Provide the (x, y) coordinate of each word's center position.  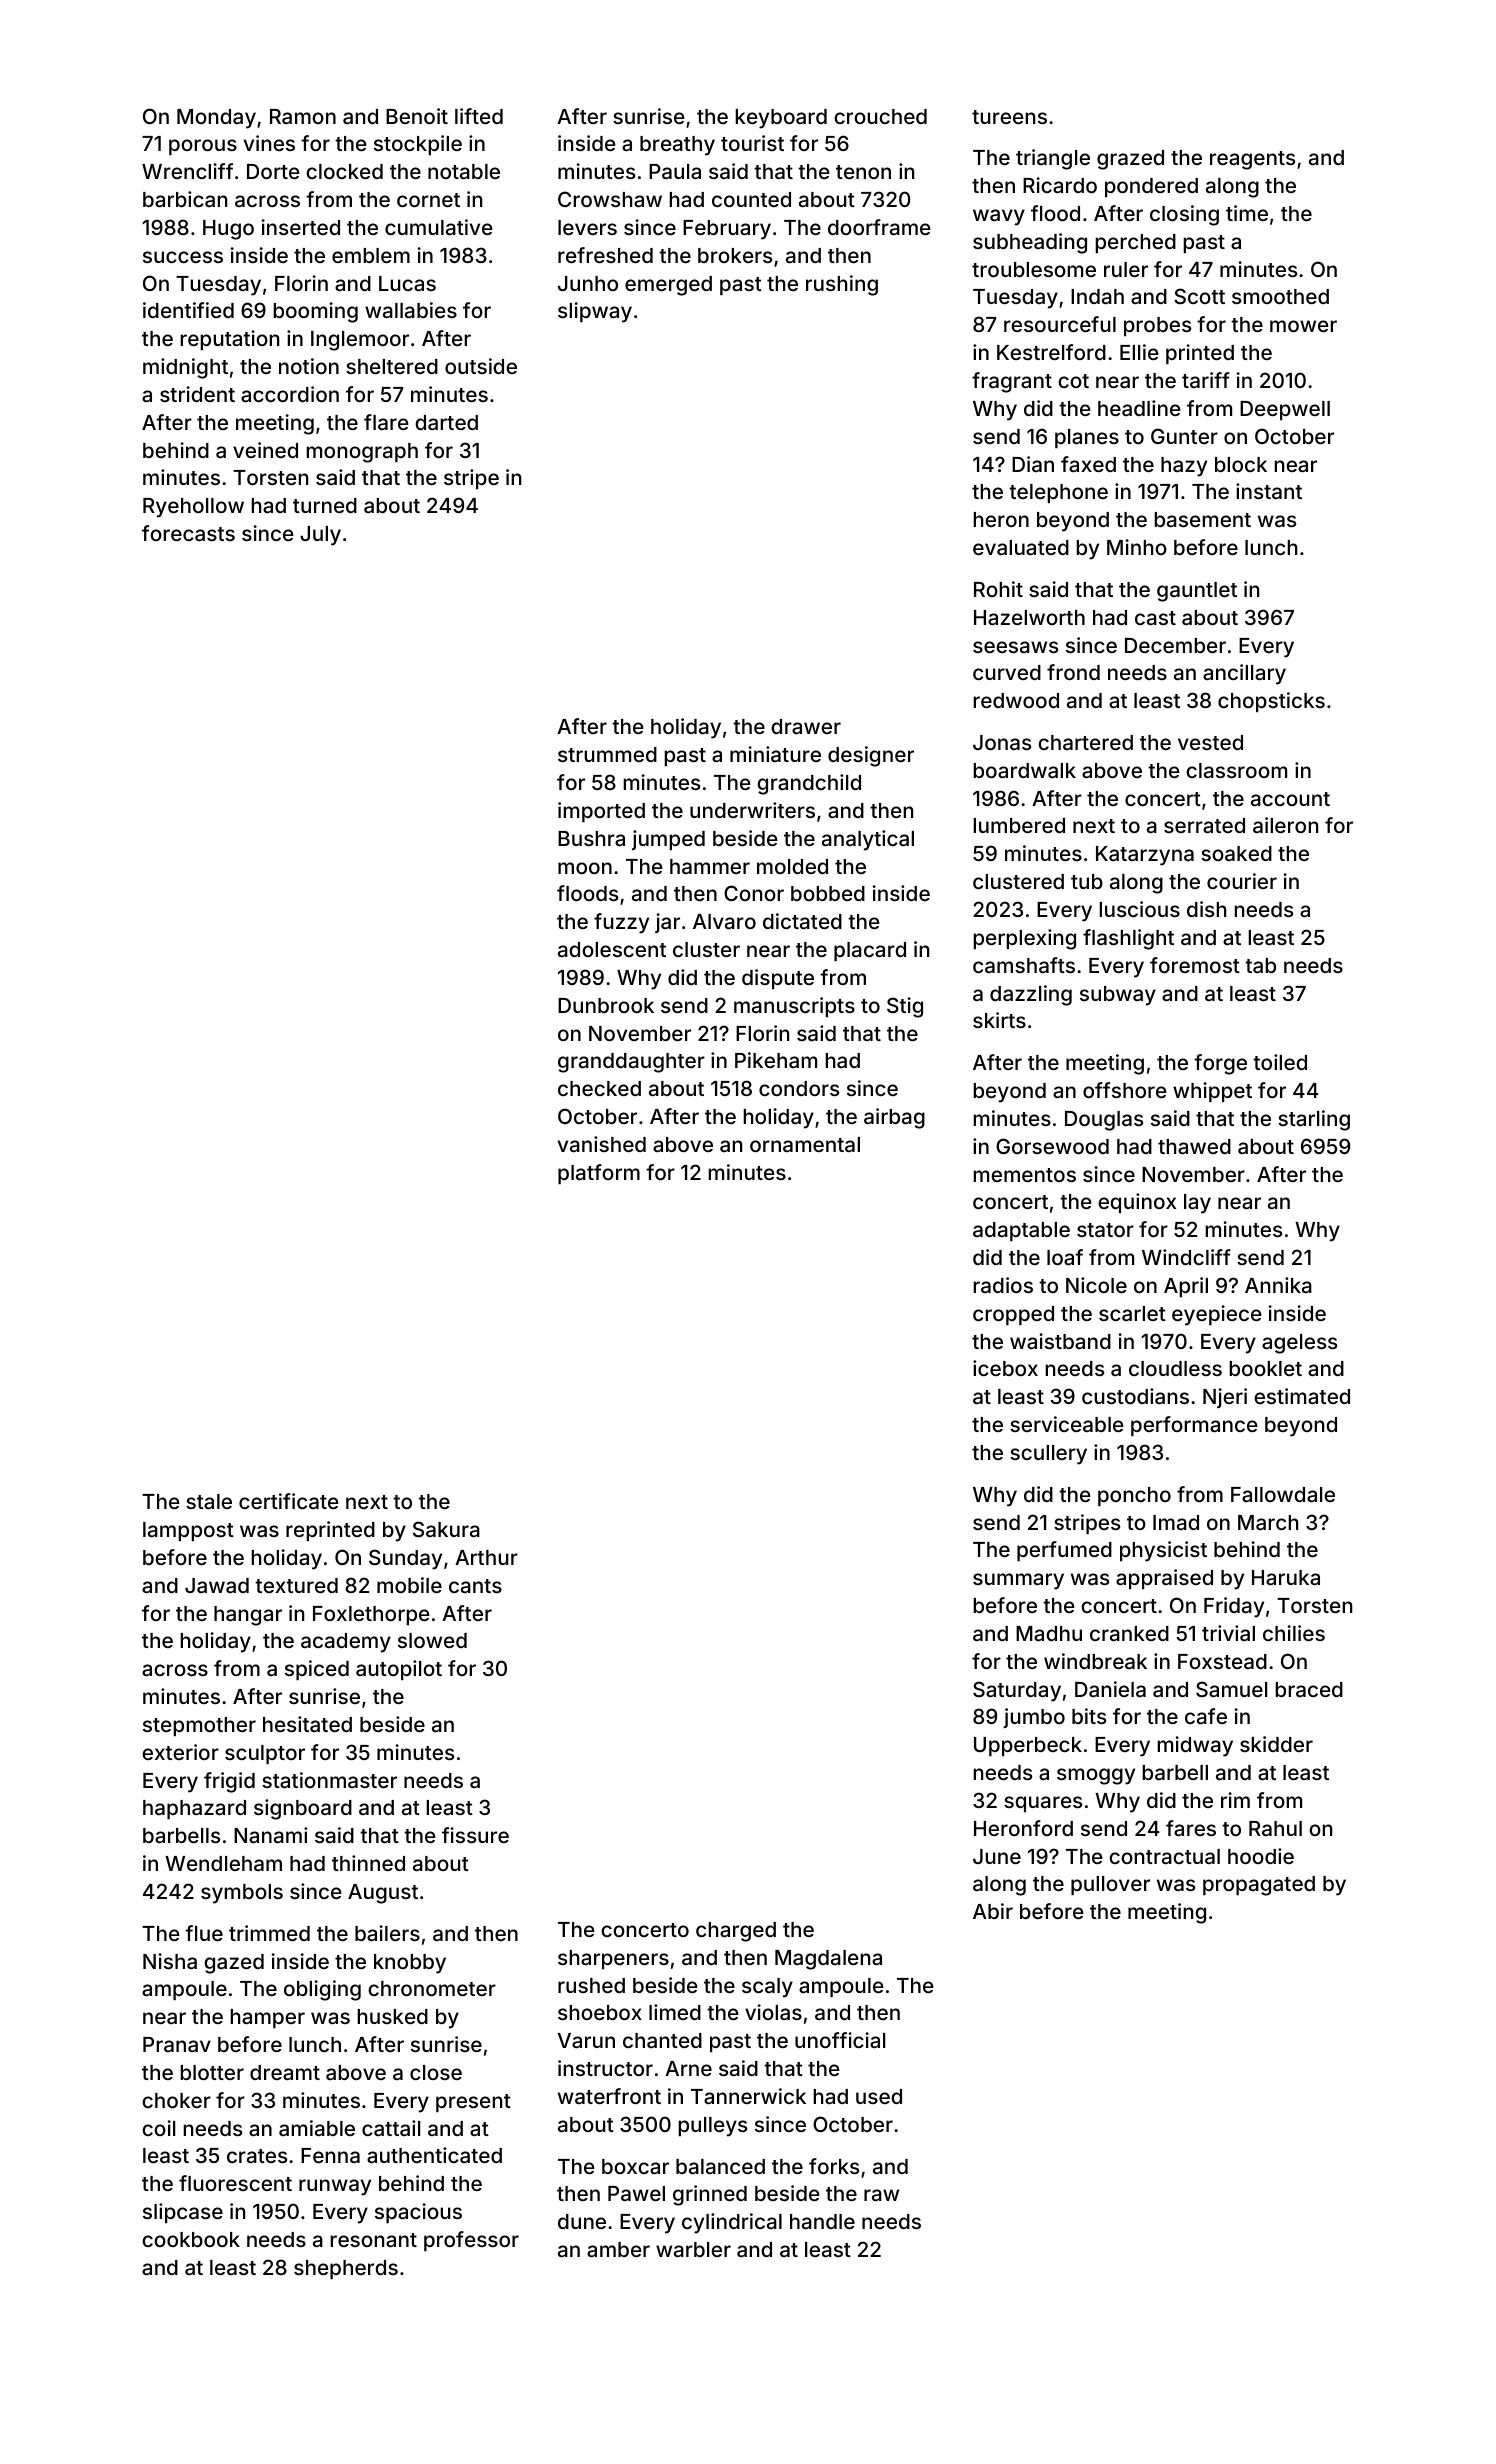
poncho (1134, 1496)
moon (585, 868)
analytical (868, 840)
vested (1210, 742)
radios (1003, 1285)
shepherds (346, 2269)
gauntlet (1197, 592)
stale (209, 1501)
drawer (806, 726)
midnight (185, 368)
